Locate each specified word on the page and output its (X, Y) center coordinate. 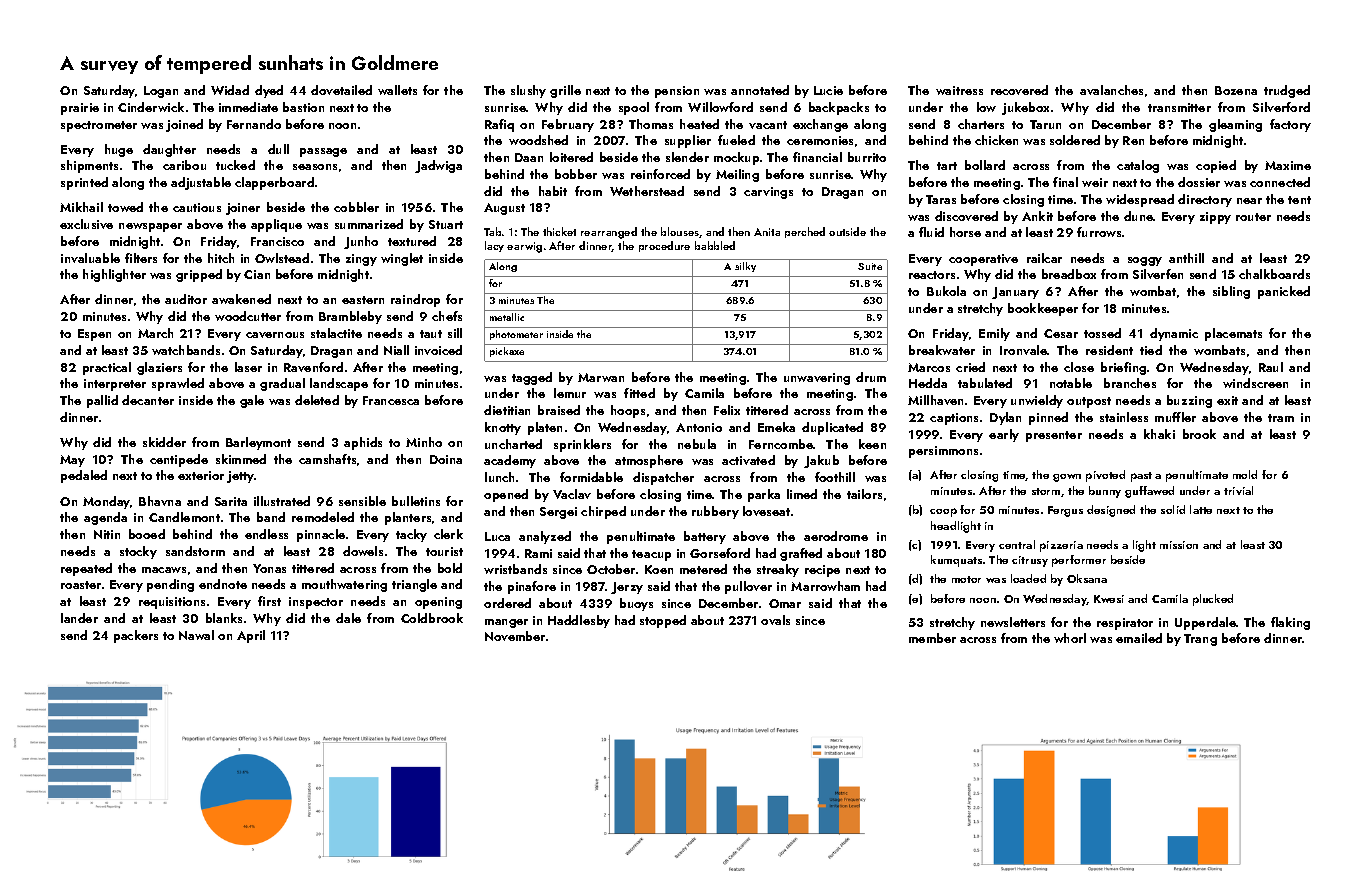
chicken (996, 140)
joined (184, 125)
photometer (516, 335)
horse (965, 232)
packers (136, 636)
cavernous (275, 335)
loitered (571, 157)
